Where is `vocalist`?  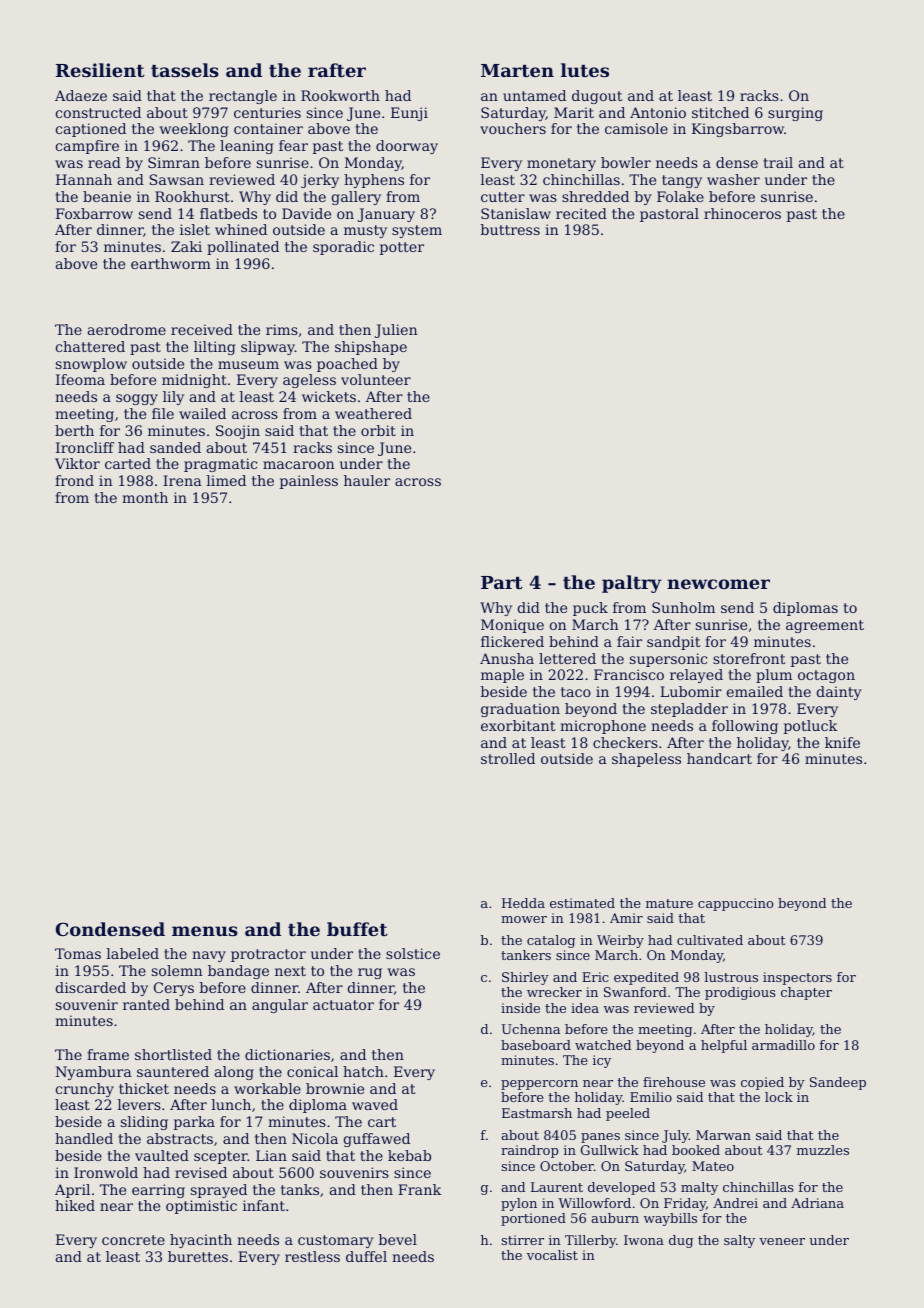 vocalist is located at coordinates (552, 1255).
